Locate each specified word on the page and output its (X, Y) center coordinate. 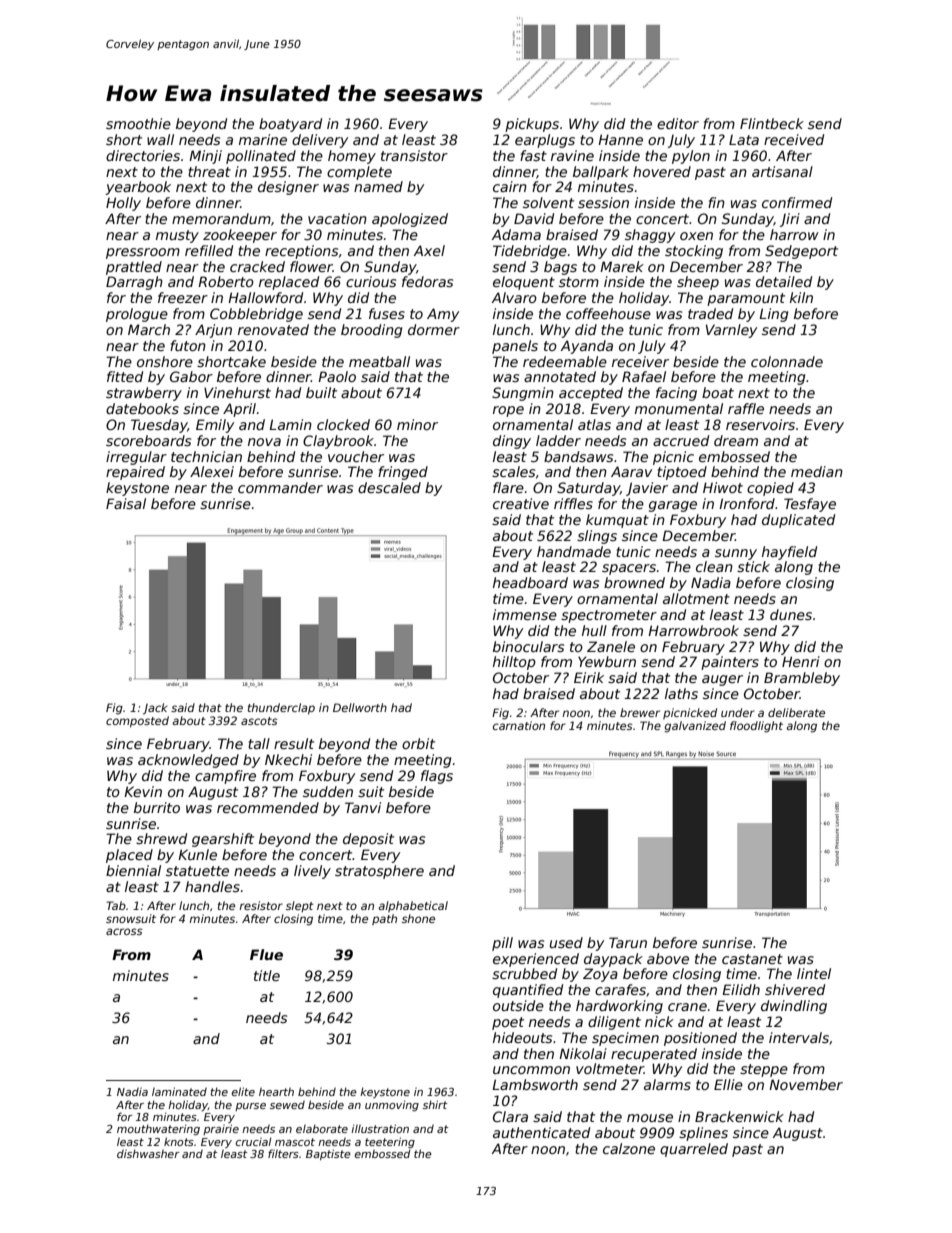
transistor (414, 155)
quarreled (694, 1150)
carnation (519, 725)
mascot (295, 1142)
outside (518, 1005)
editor (678, 123)
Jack (155, 709)
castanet (752, 959)
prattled (134, 268)
